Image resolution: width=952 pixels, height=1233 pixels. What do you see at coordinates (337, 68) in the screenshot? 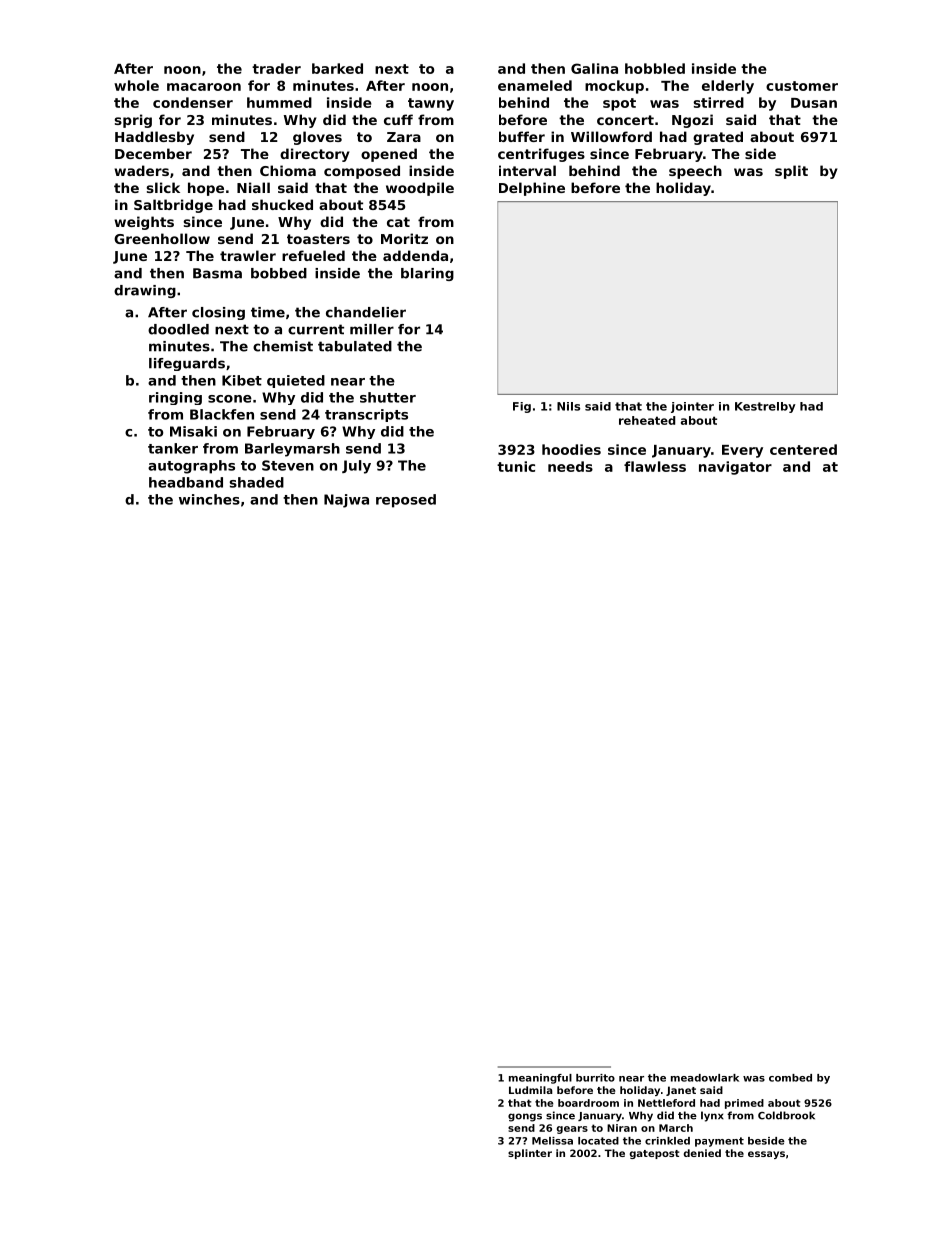
I see `barked` at bounding box center [337, 68].
